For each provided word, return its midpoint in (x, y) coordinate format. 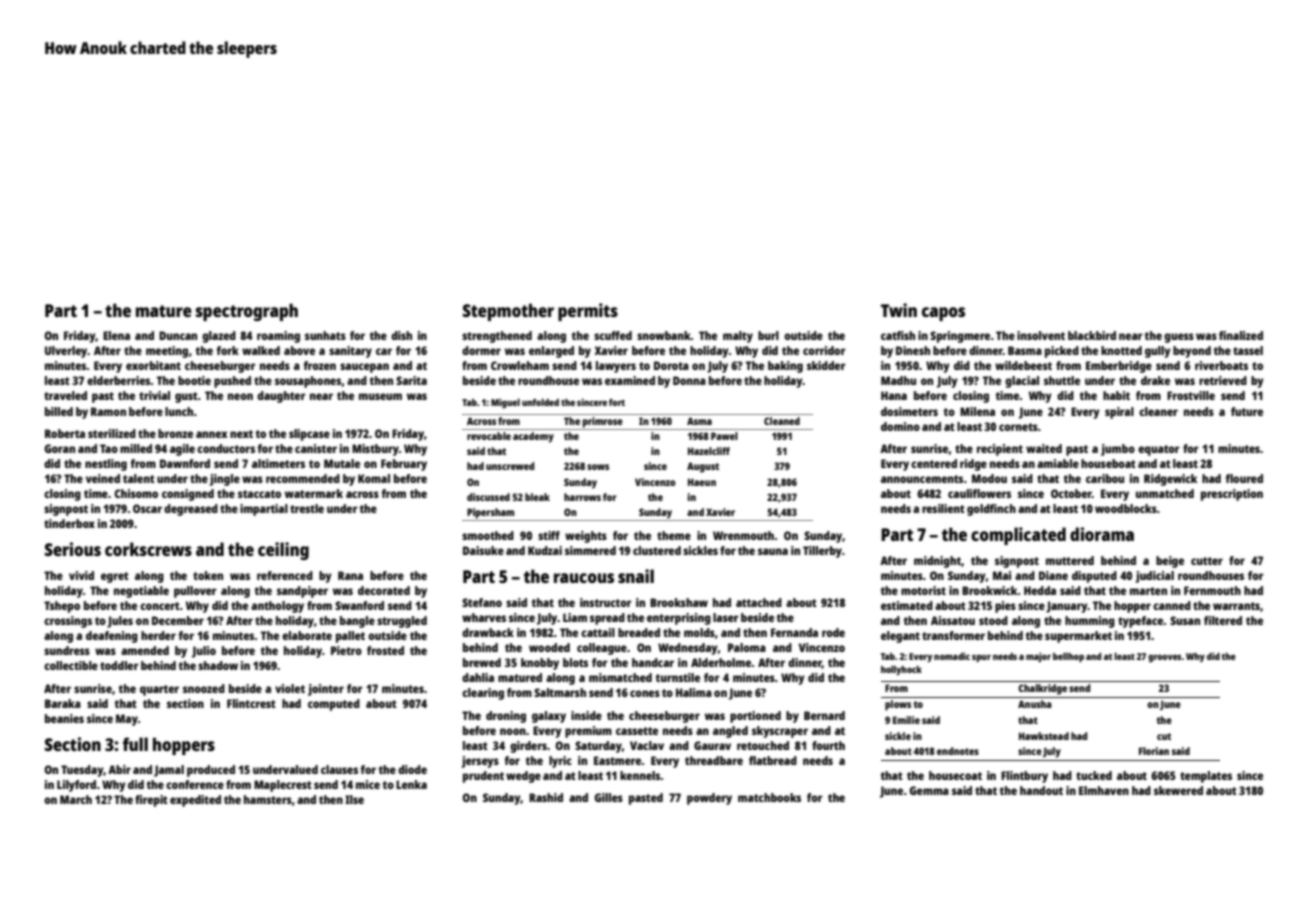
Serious (73, 549)
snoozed (204, 688)
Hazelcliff (709, 451)
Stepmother (508, 312)
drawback (488, 632)
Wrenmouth (743, 535)
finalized (1241, 335)
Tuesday (82, 771)
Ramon (108, 411)
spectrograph (247, 312)
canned (1172, 605)
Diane (1053, 575)
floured (1244, 478)
